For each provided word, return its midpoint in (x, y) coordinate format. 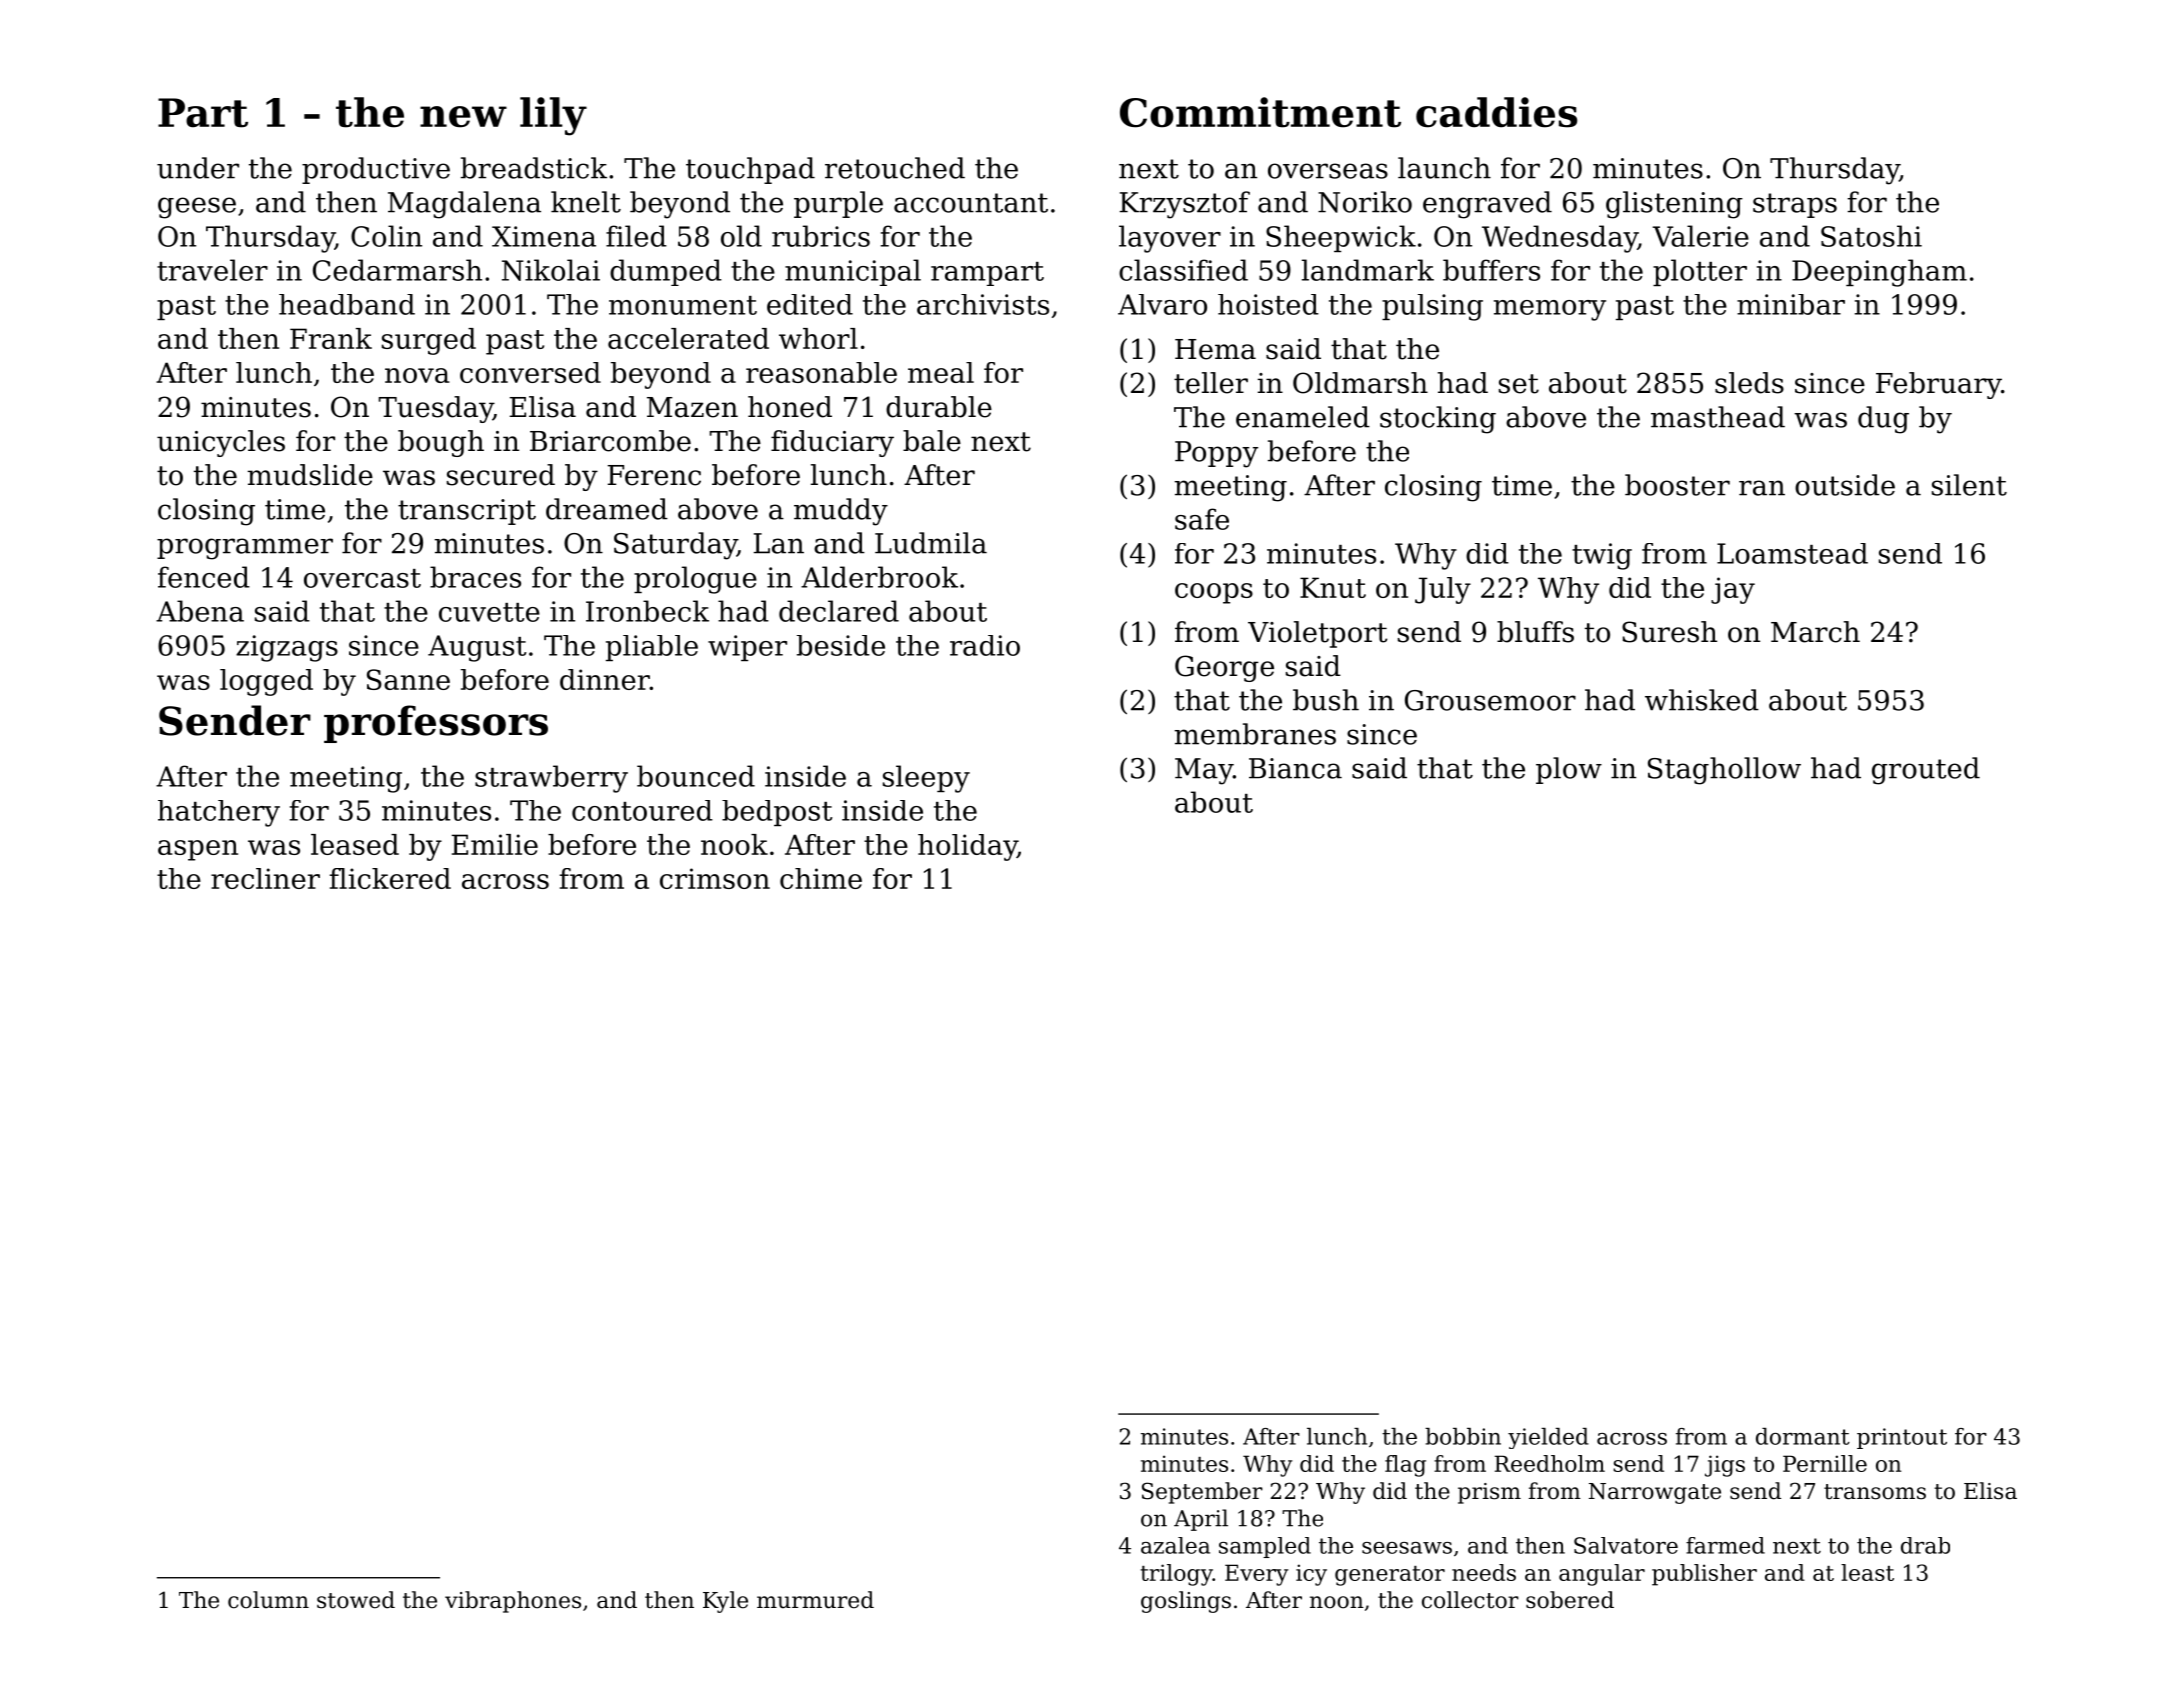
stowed (356, 1600)
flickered (390, 878)
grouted (1926, 771)
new (463, 117)
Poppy (1216, 454)
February (1938, 385)
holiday (967, 847)
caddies (1496, 112)
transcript (467, 512)
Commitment (1260, 112)
